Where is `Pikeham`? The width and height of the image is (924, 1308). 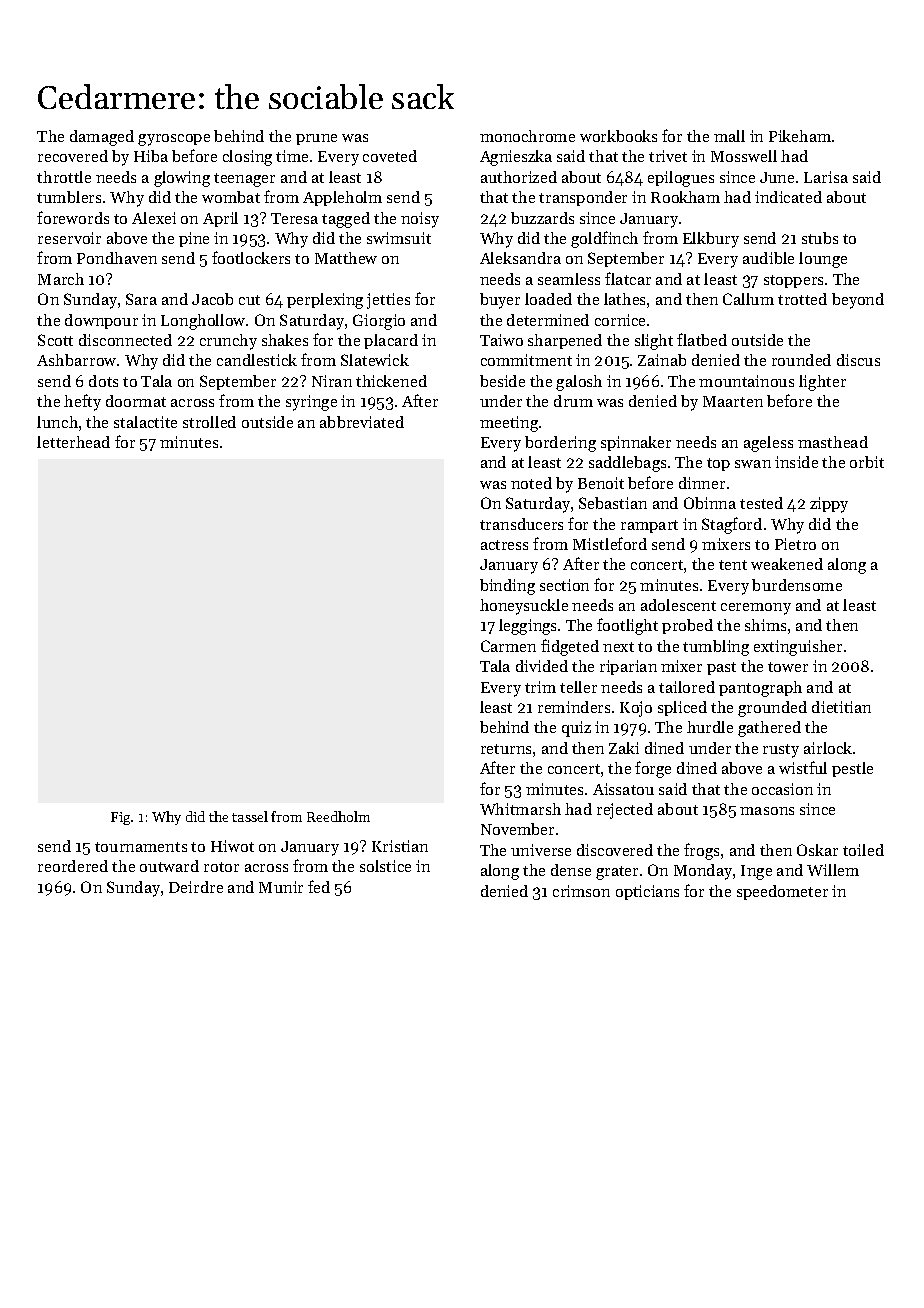 Pikeham is located at coordinates (800, 136).
